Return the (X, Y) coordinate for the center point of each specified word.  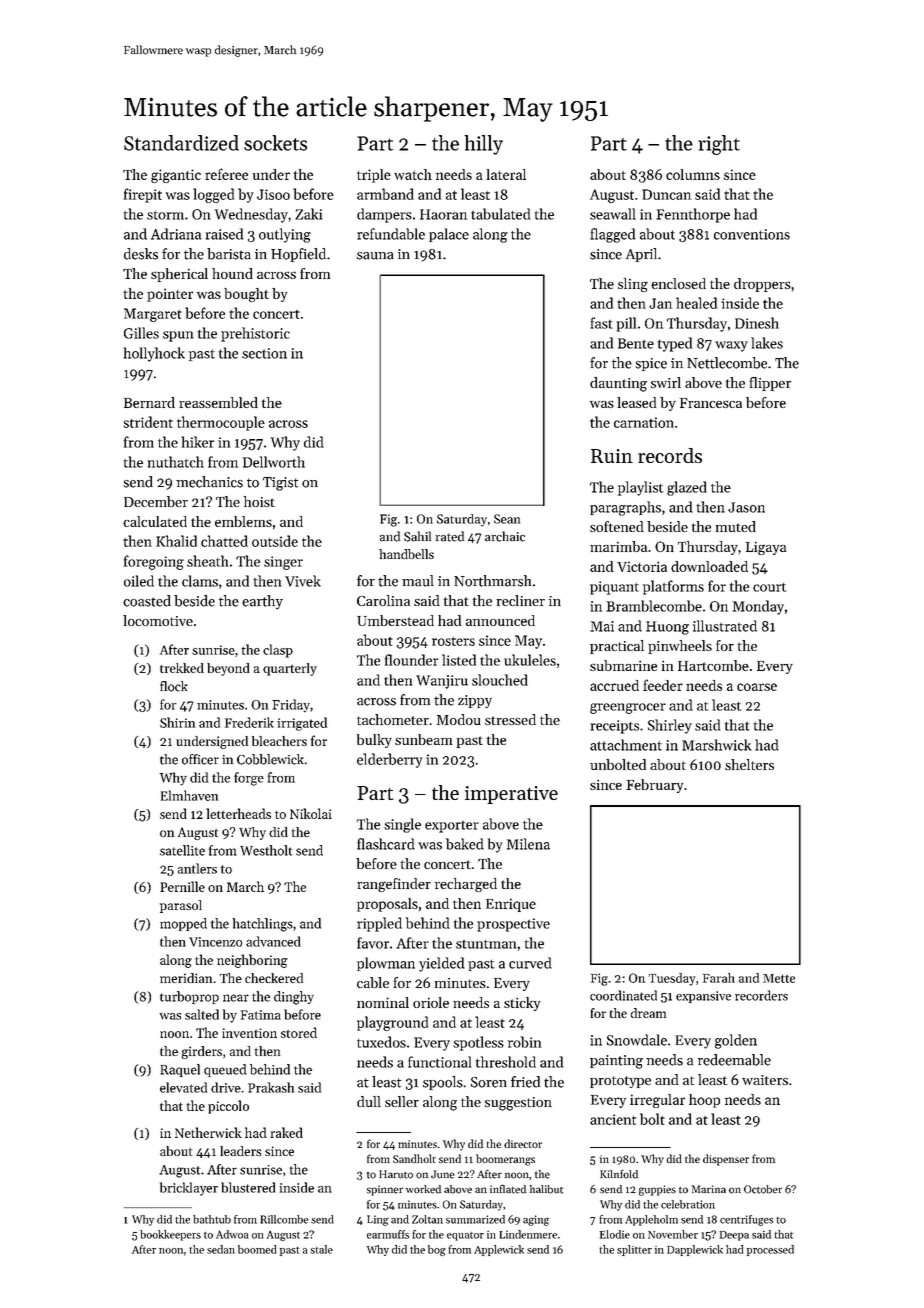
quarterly (290, 669)
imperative (511, 795)
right (719, 145)
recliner (521, 600)
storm (165, 215)
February (655, 786)
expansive (703, 997)
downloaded (709, 566)
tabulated (500, 214)
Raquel (180, 1070)
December (156, 501)
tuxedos (381, 1042)
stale (322, 1249)
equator (465, 1236)
